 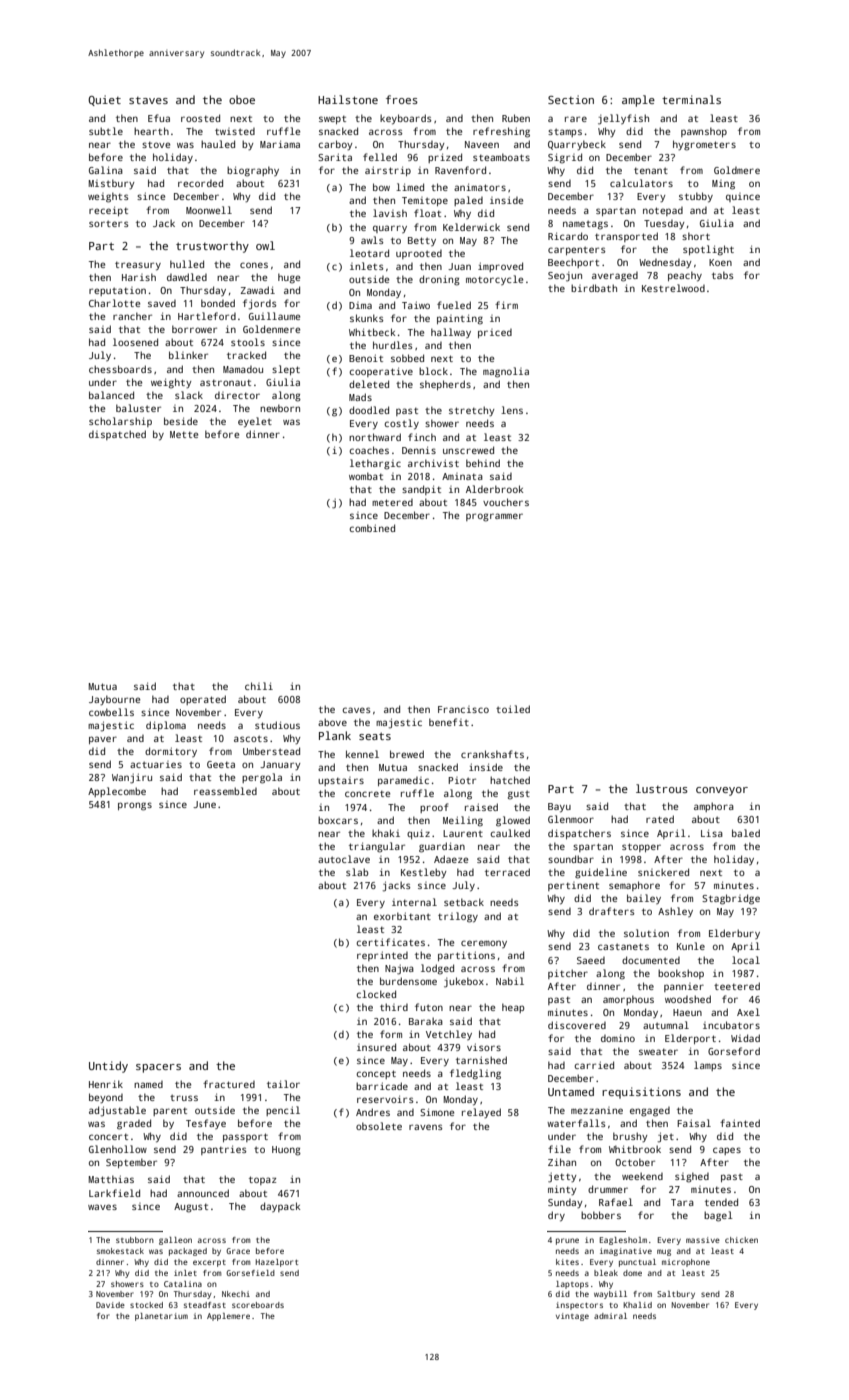 What do you see at coordinates (204, 804) in the screenshot?
I see `June` at bounding box center [204, 804].
